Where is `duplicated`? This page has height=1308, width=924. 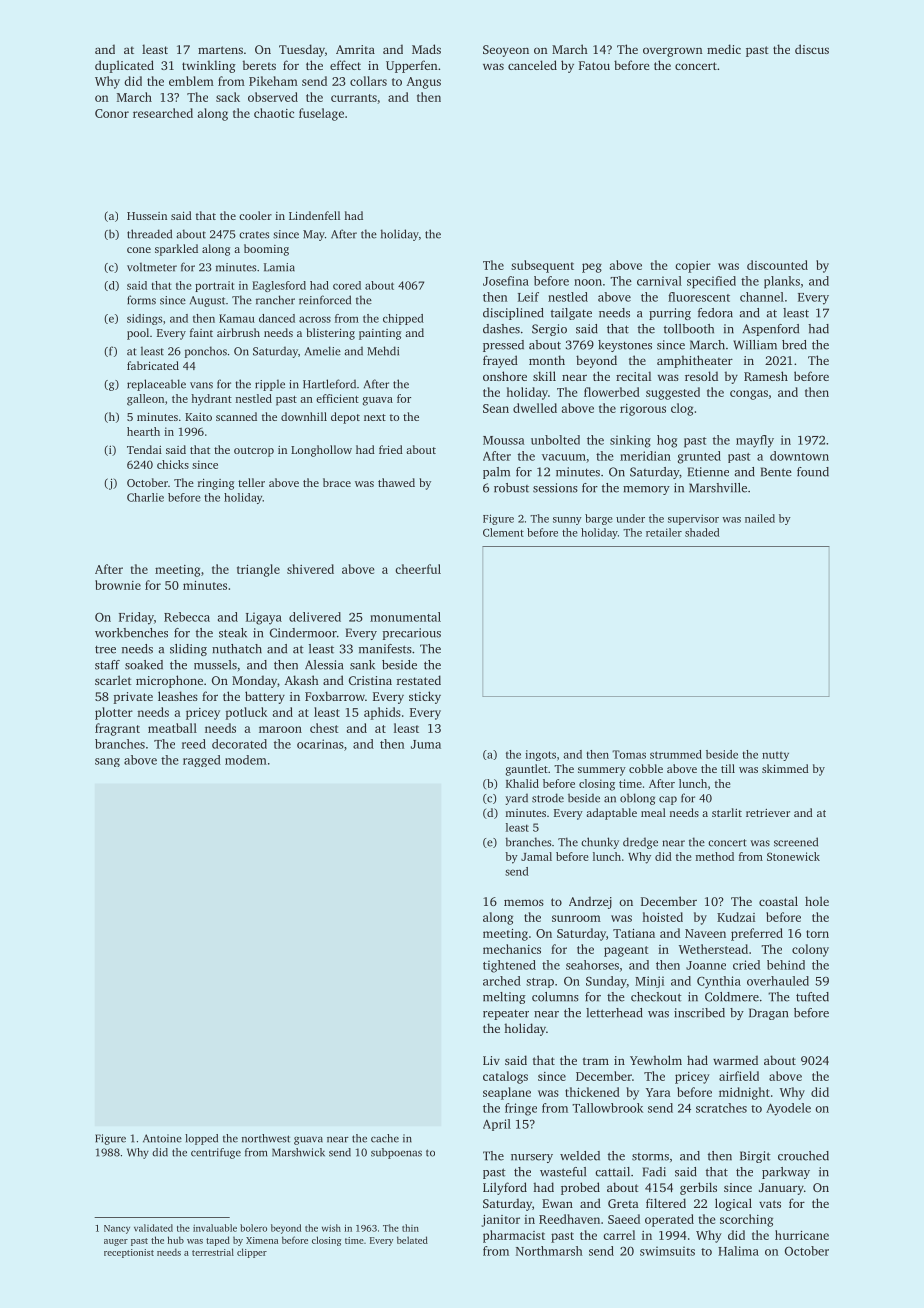
duplicated is located at coordinates (124, 66).
